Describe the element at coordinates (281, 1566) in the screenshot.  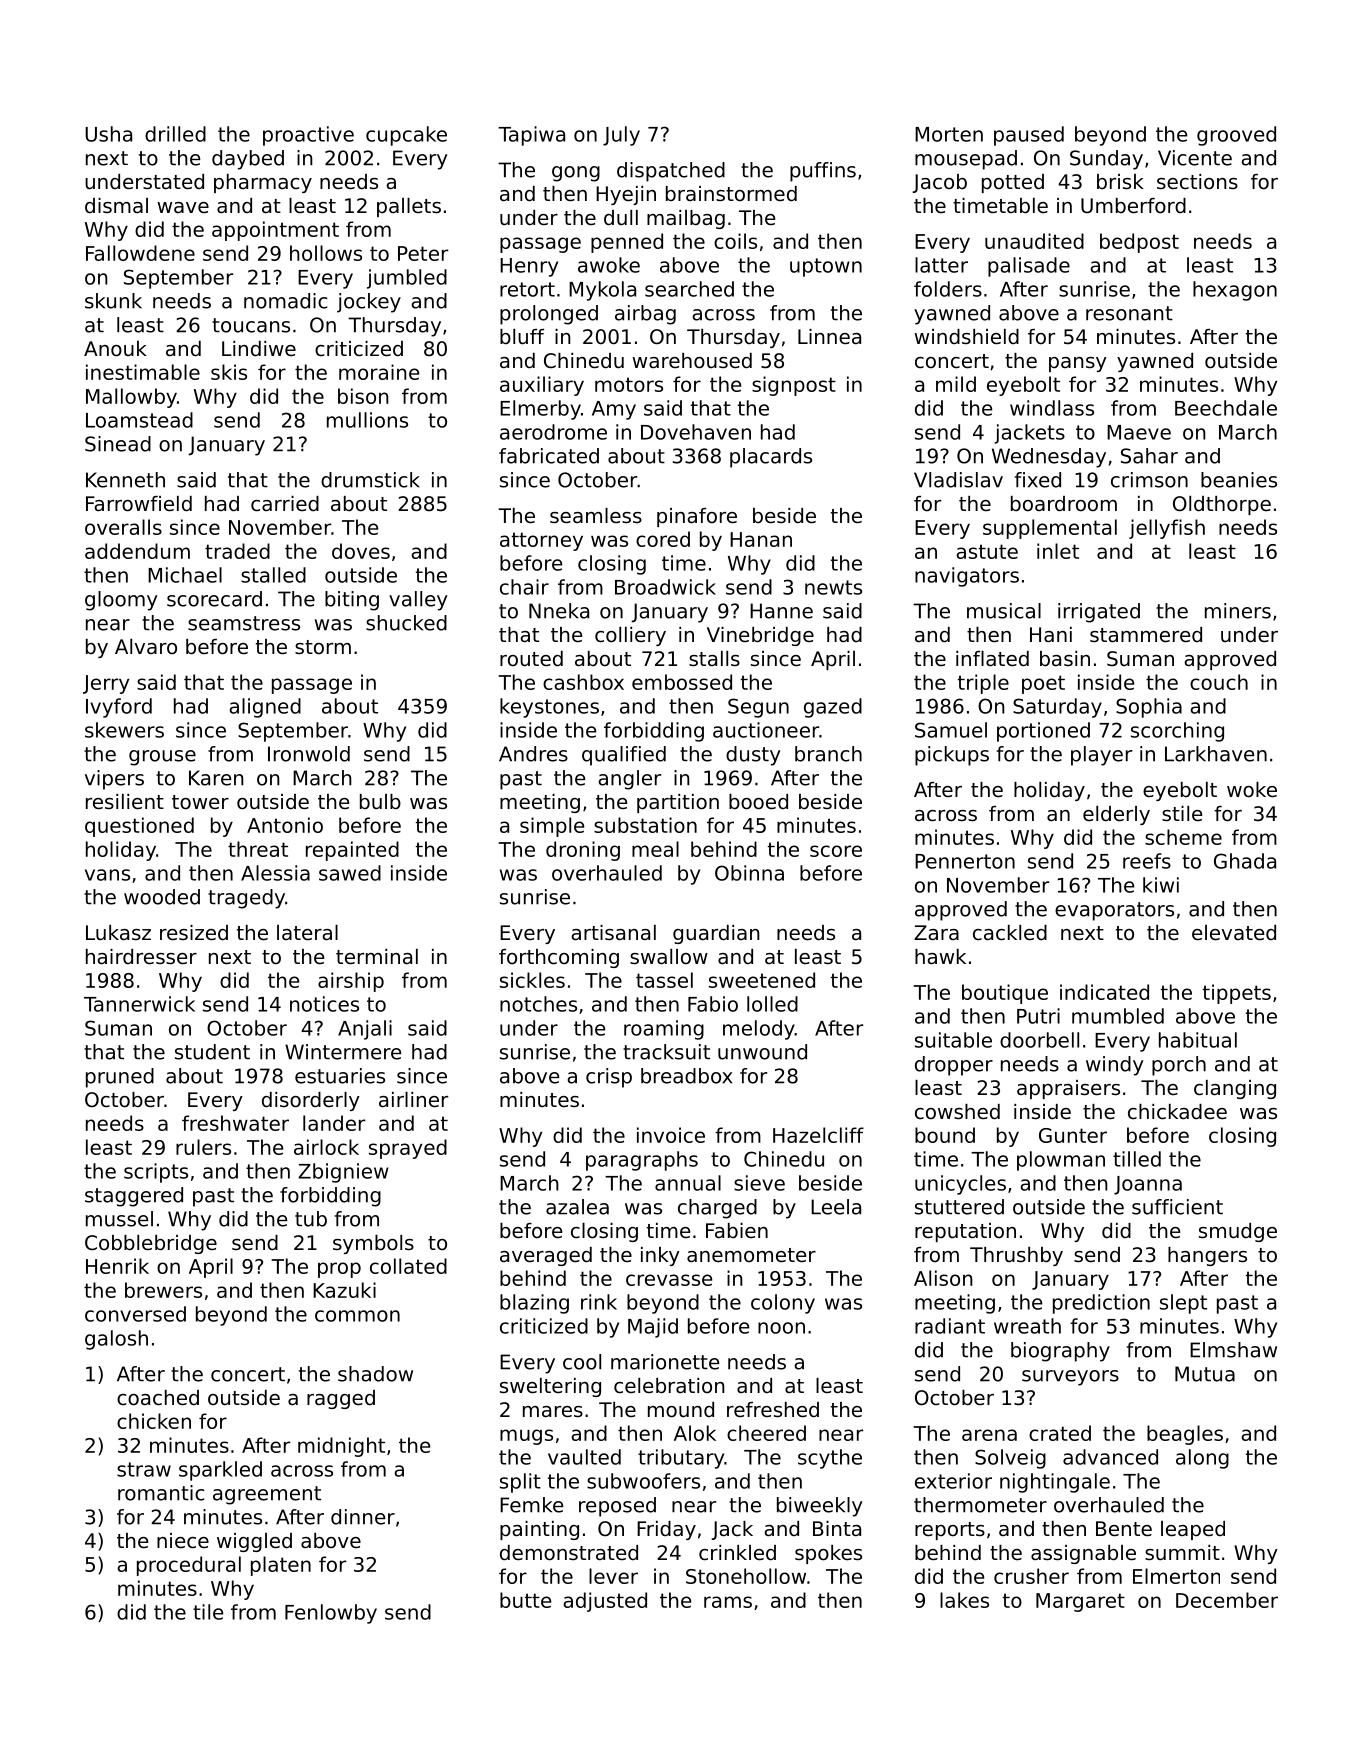
I see `platen` at that location.
